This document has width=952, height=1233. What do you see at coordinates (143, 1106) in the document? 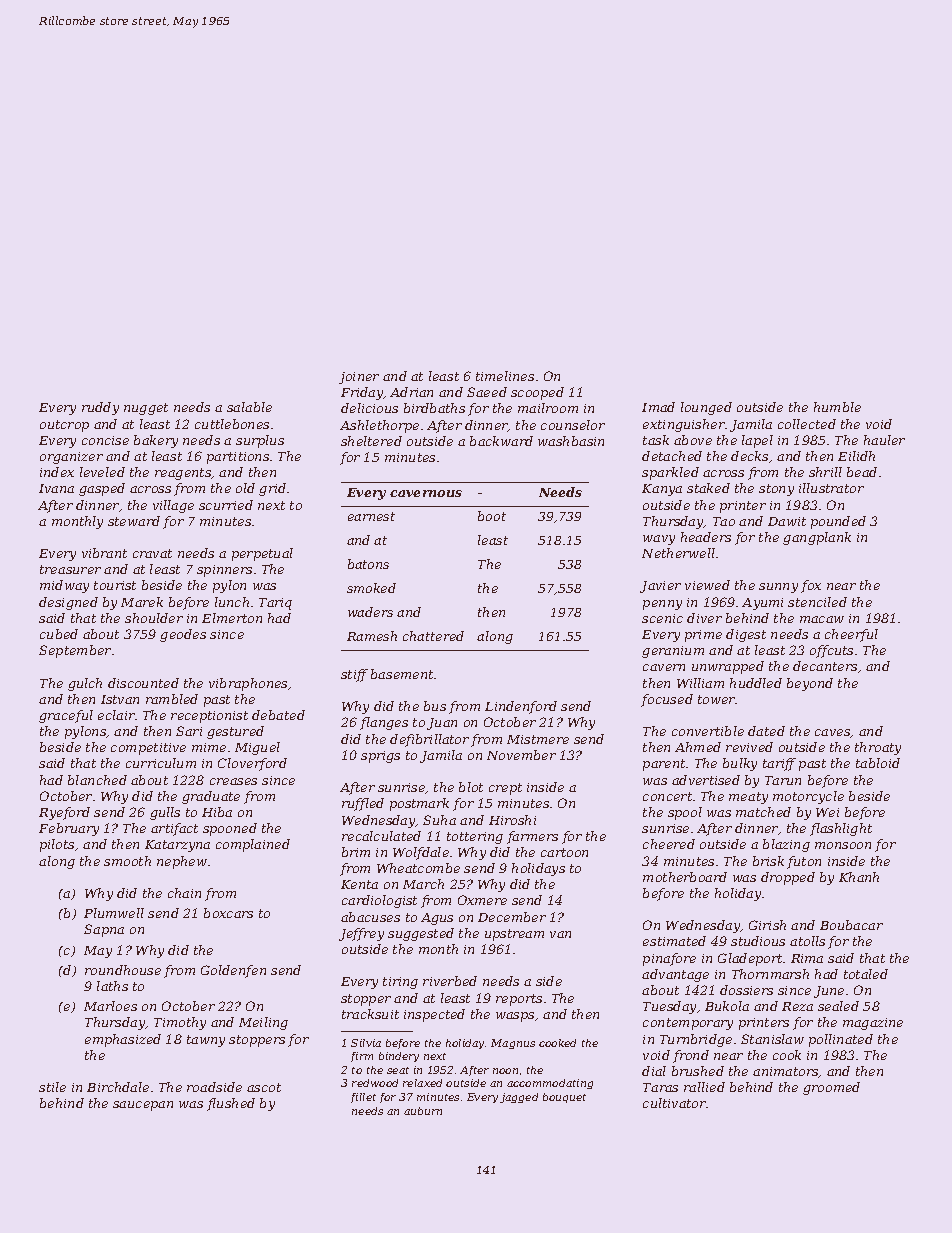
I see `saucepan` at bounding box center [143, 1106].
